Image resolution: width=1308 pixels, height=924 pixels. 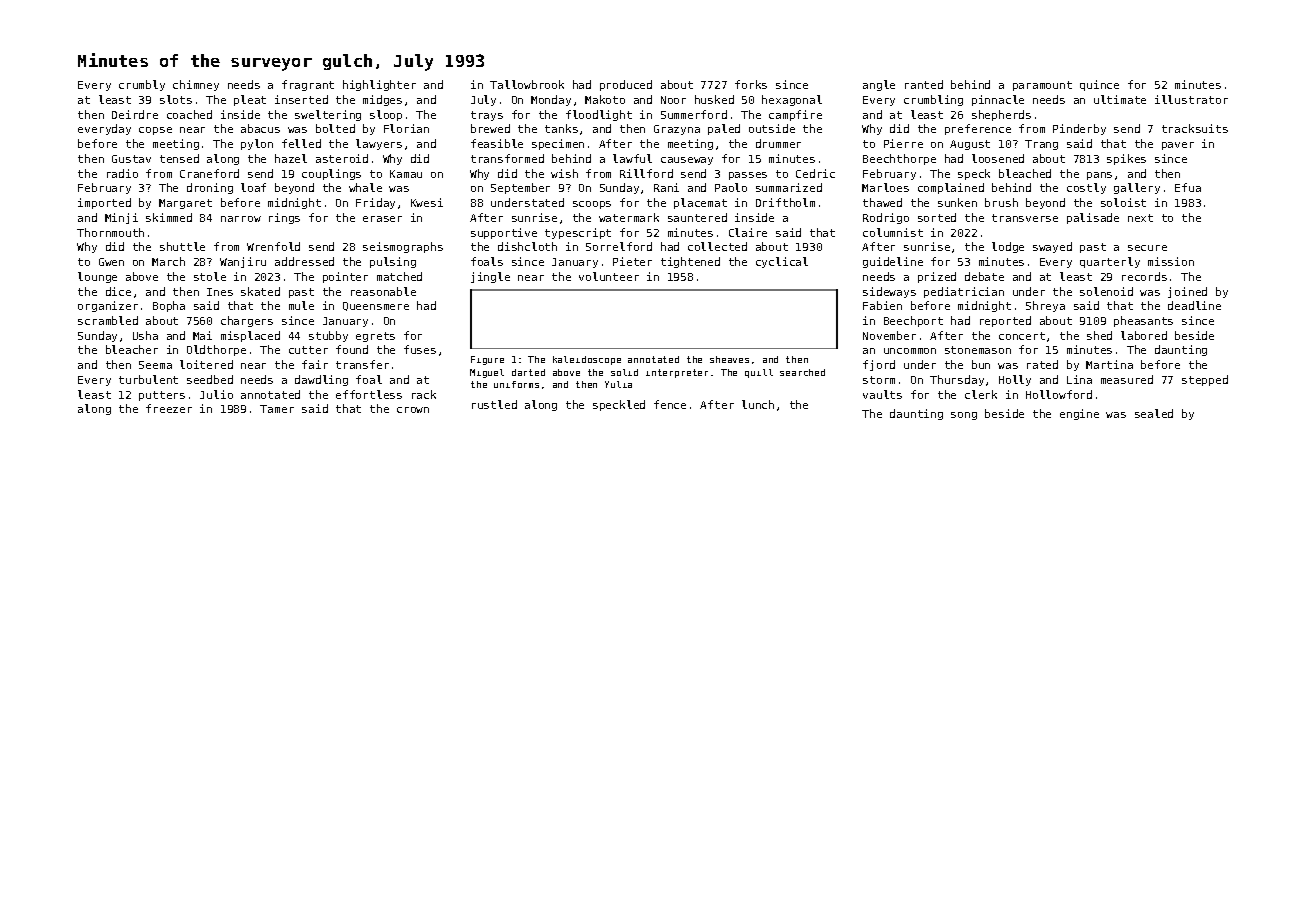 I want to click on deadline, so click(x=1194, y=305).
